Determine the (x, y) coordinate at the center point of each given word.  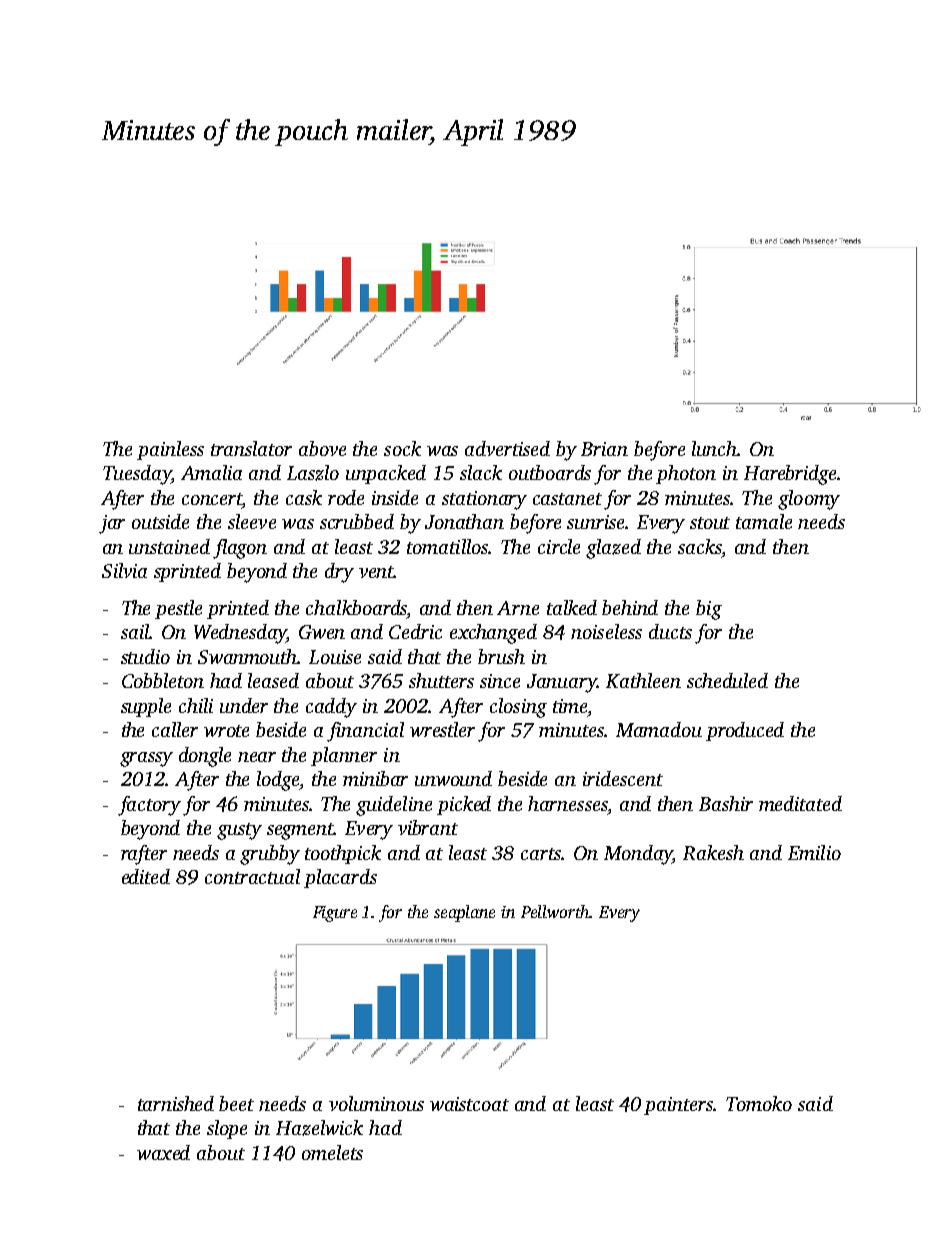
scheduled (727, 680)
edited (146, 876)
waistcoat (469, 1104)
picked (464, 805)
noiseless (606, 631)
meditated (800, 803)
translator (251, 448)
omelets (332, 1152)
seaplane (464, 913)
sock (402, 448)
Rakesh (713, 852)
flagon (240, 549)
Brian (604, 449)
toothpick (343, 854)
